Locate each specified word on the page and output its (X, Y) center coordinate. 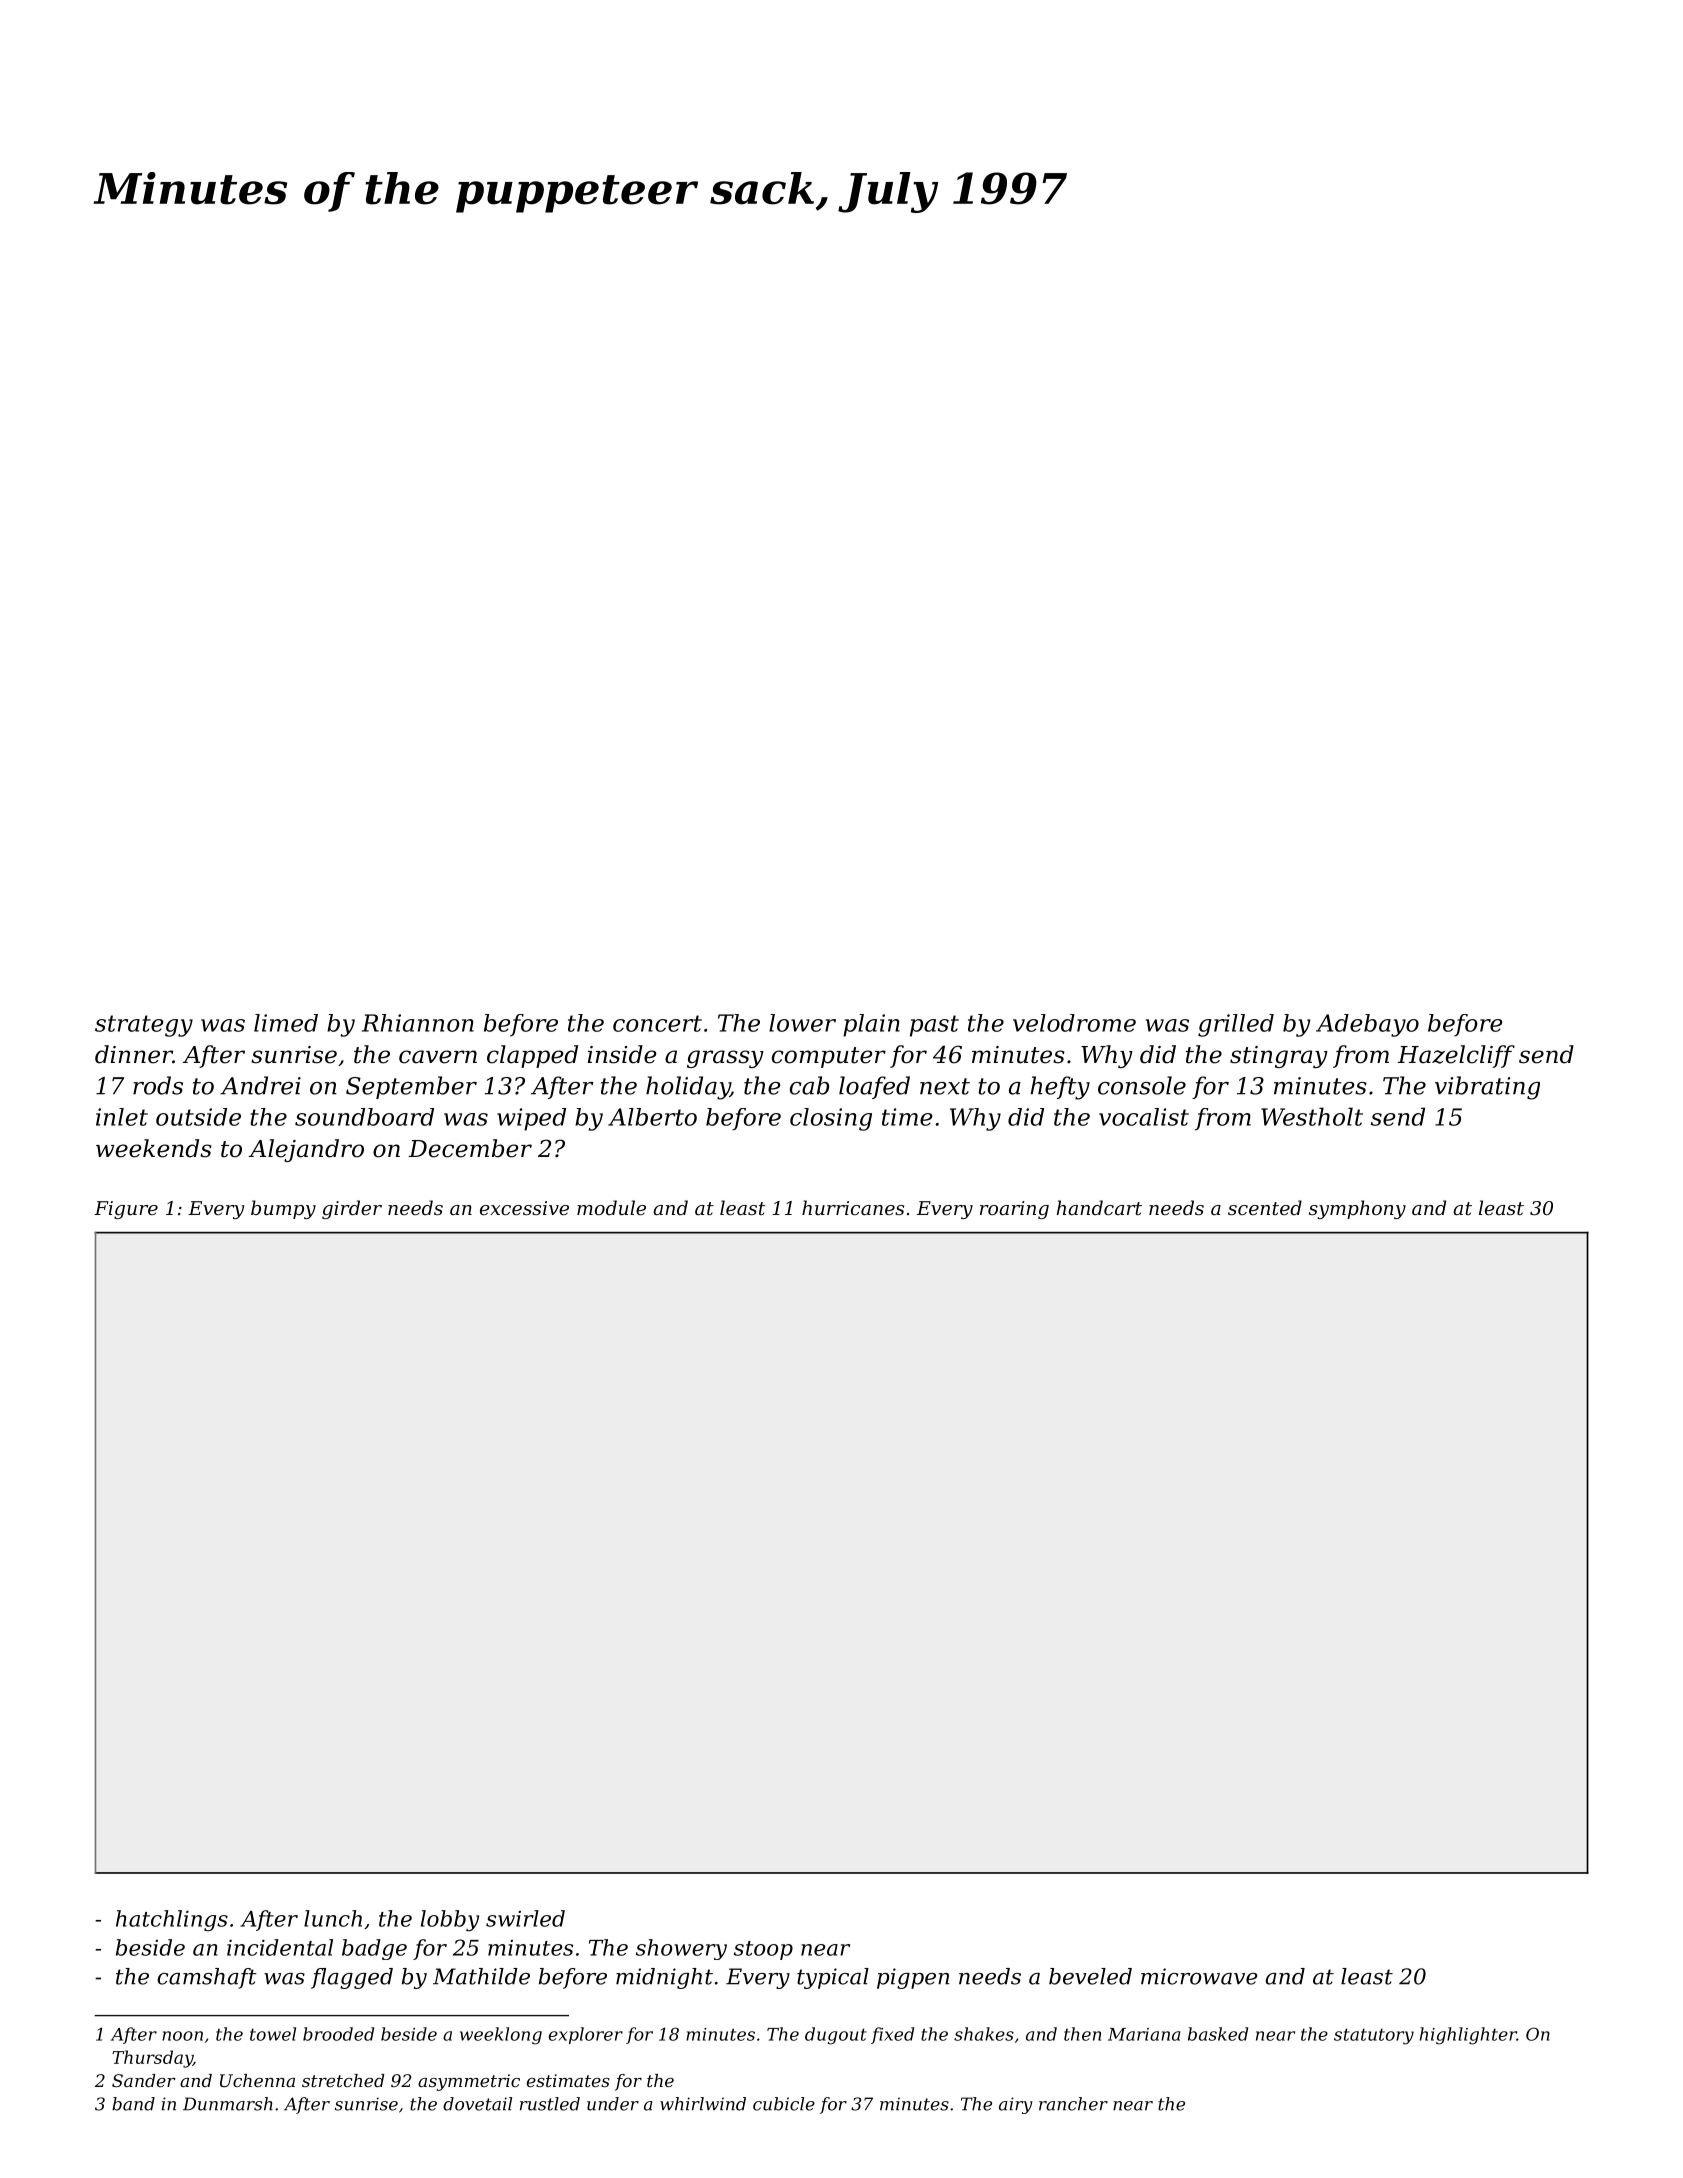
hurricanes (853, 1207)
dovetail (477, 2104)
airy (1016, 2105)
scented (1265, 1207)
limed (286, 1023)
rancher (1073, 2104)
